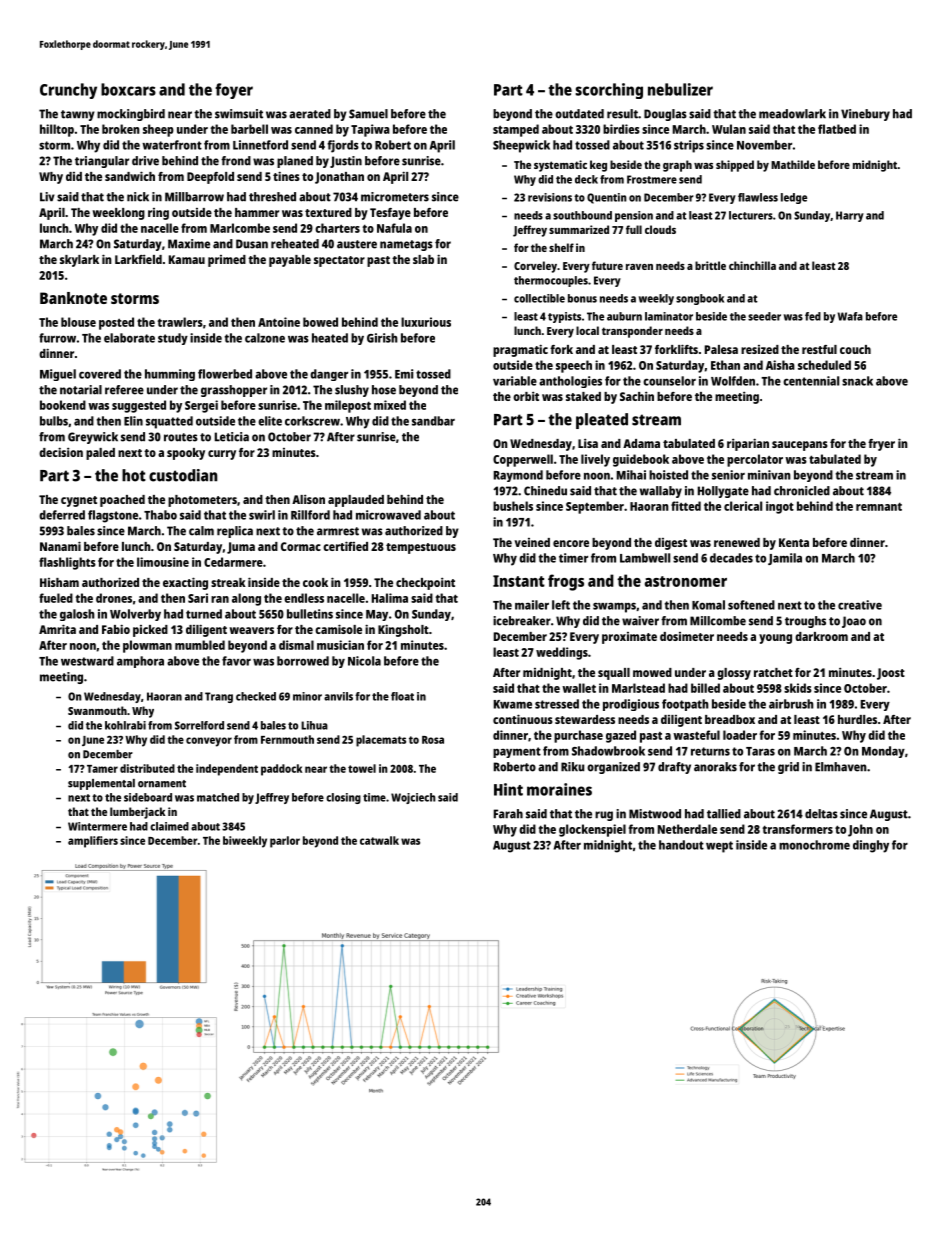 The height and width of the page is (1233, 952). Describe the element at coordinates (562, 653) in the page. I see `weddings` at that location.
